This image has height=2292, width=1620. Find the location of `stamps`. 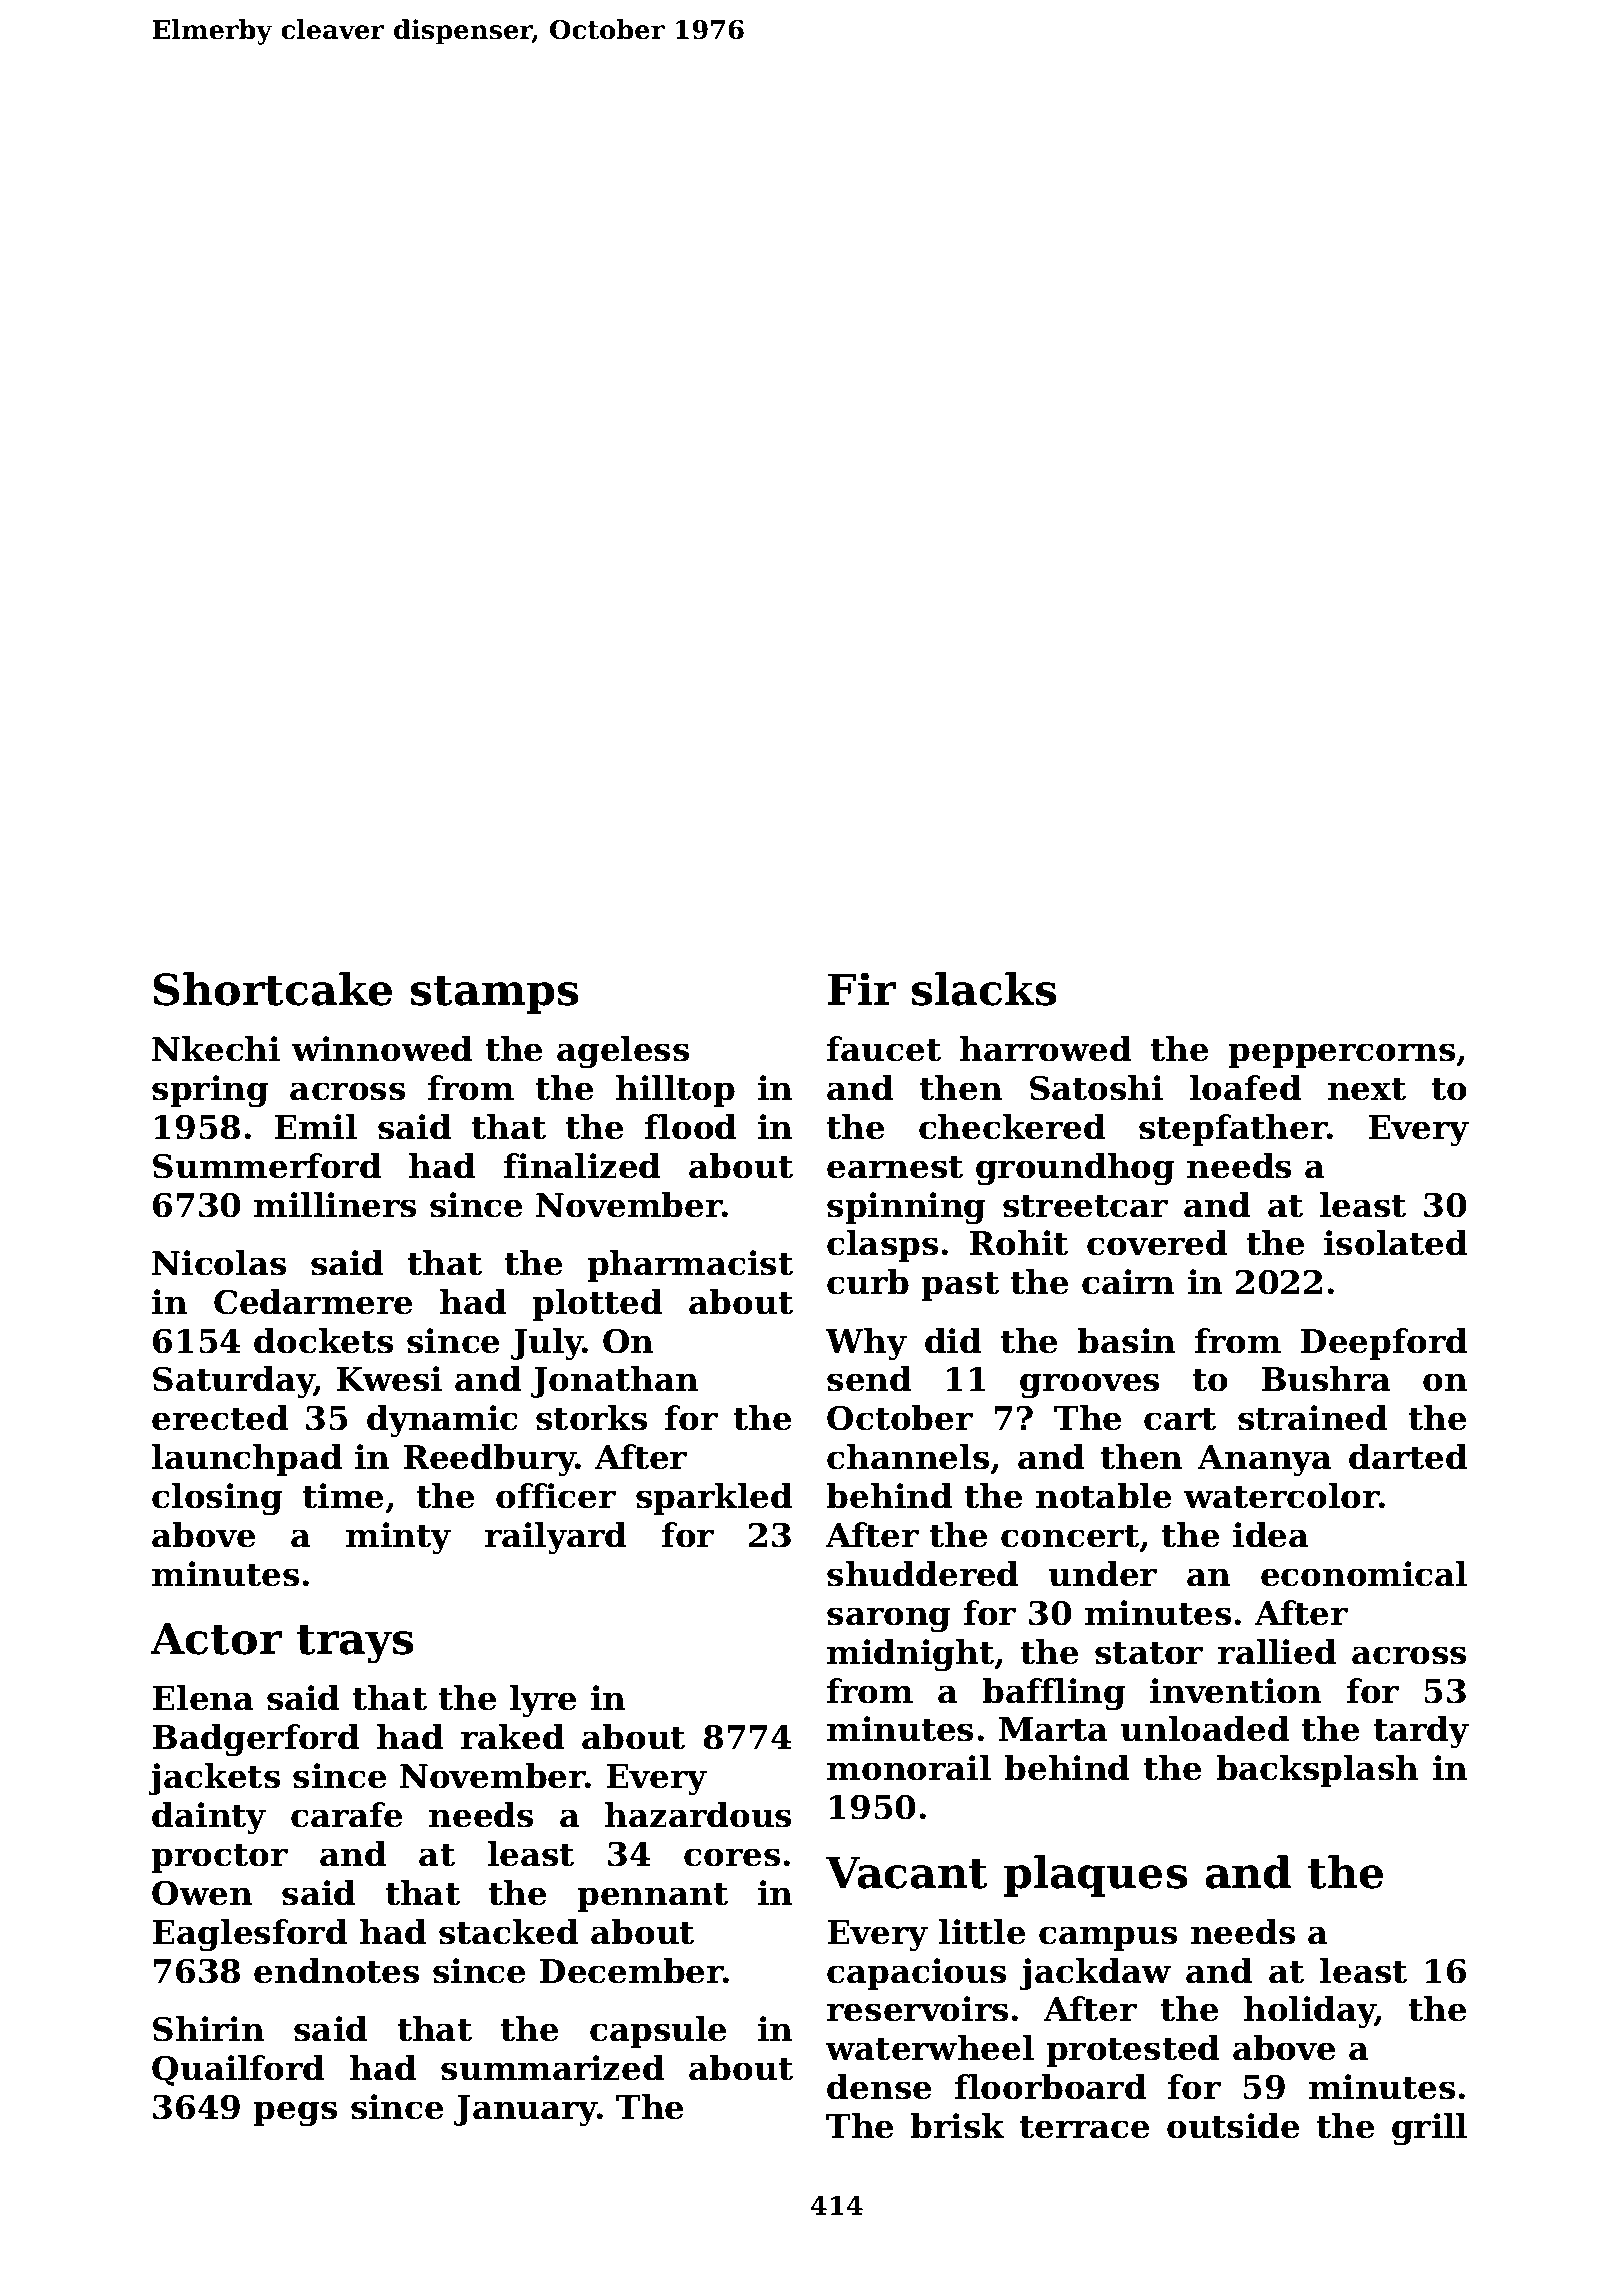

stamps is located at coordinates (495, 995).
